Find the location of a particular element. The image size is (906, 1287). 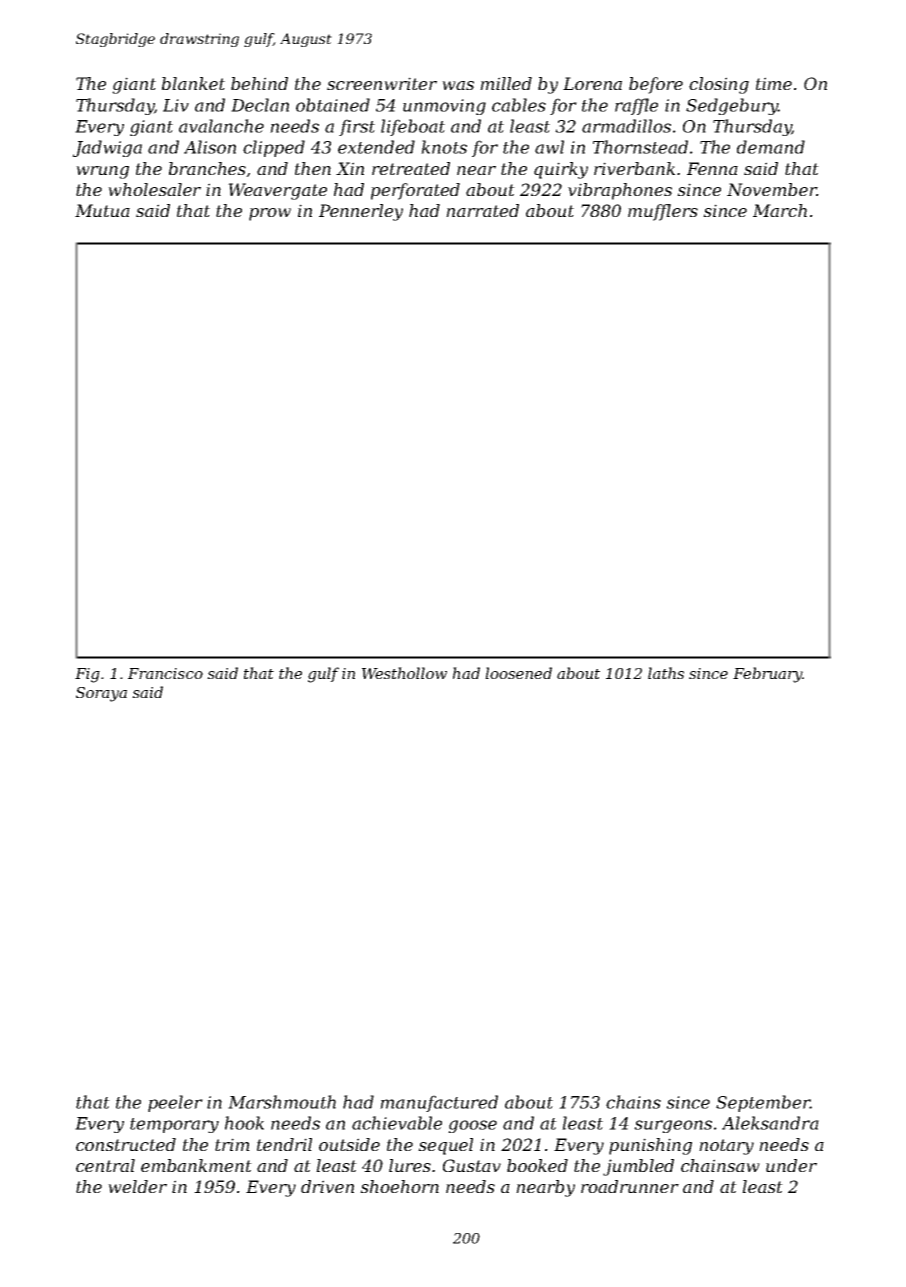

Francisco is located at coordinates (165, 673).
